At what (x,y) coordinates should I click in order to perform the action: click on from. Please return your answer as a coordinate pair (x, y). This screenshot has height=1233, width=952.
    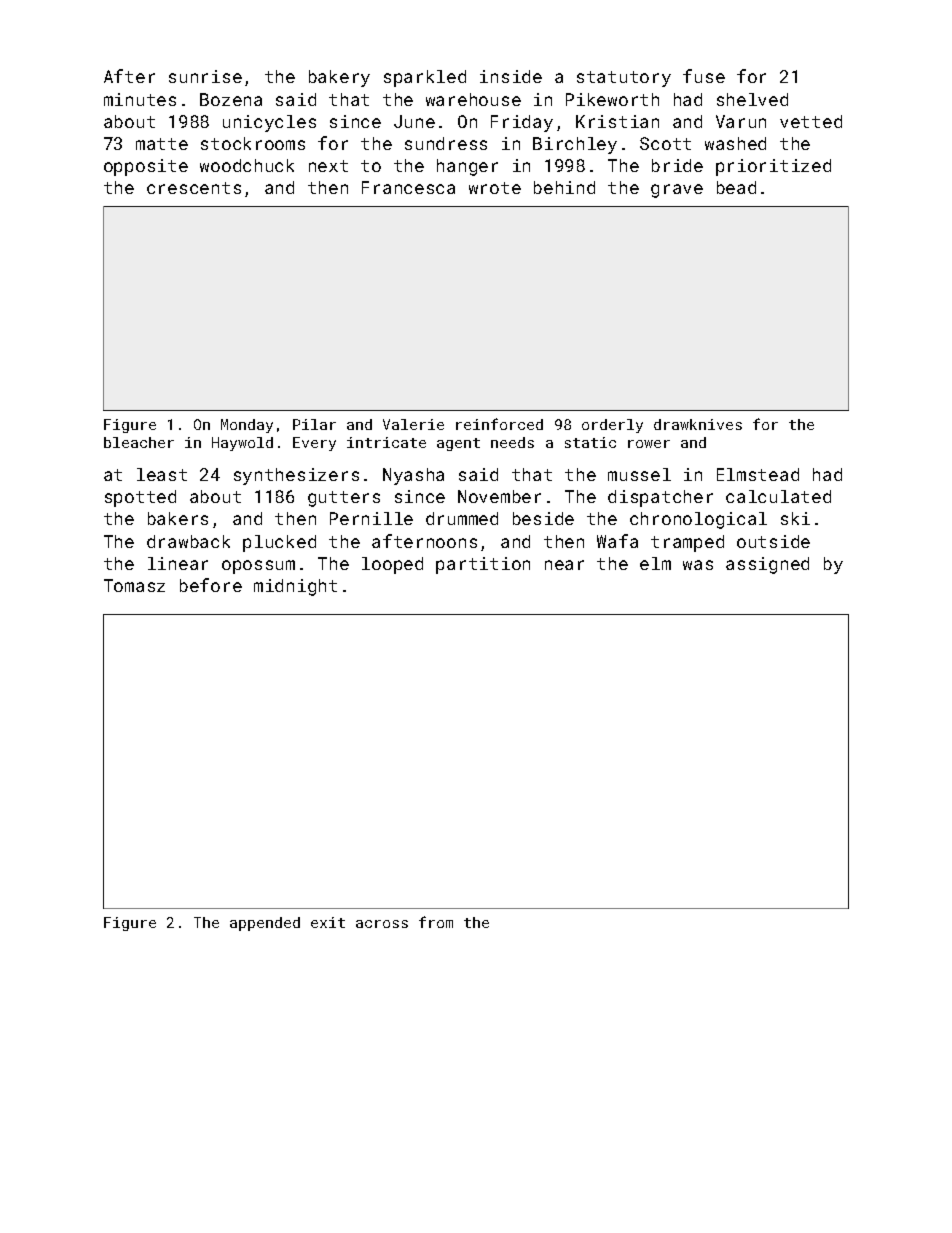
    Looking at the image, I should click on (436, 922).
